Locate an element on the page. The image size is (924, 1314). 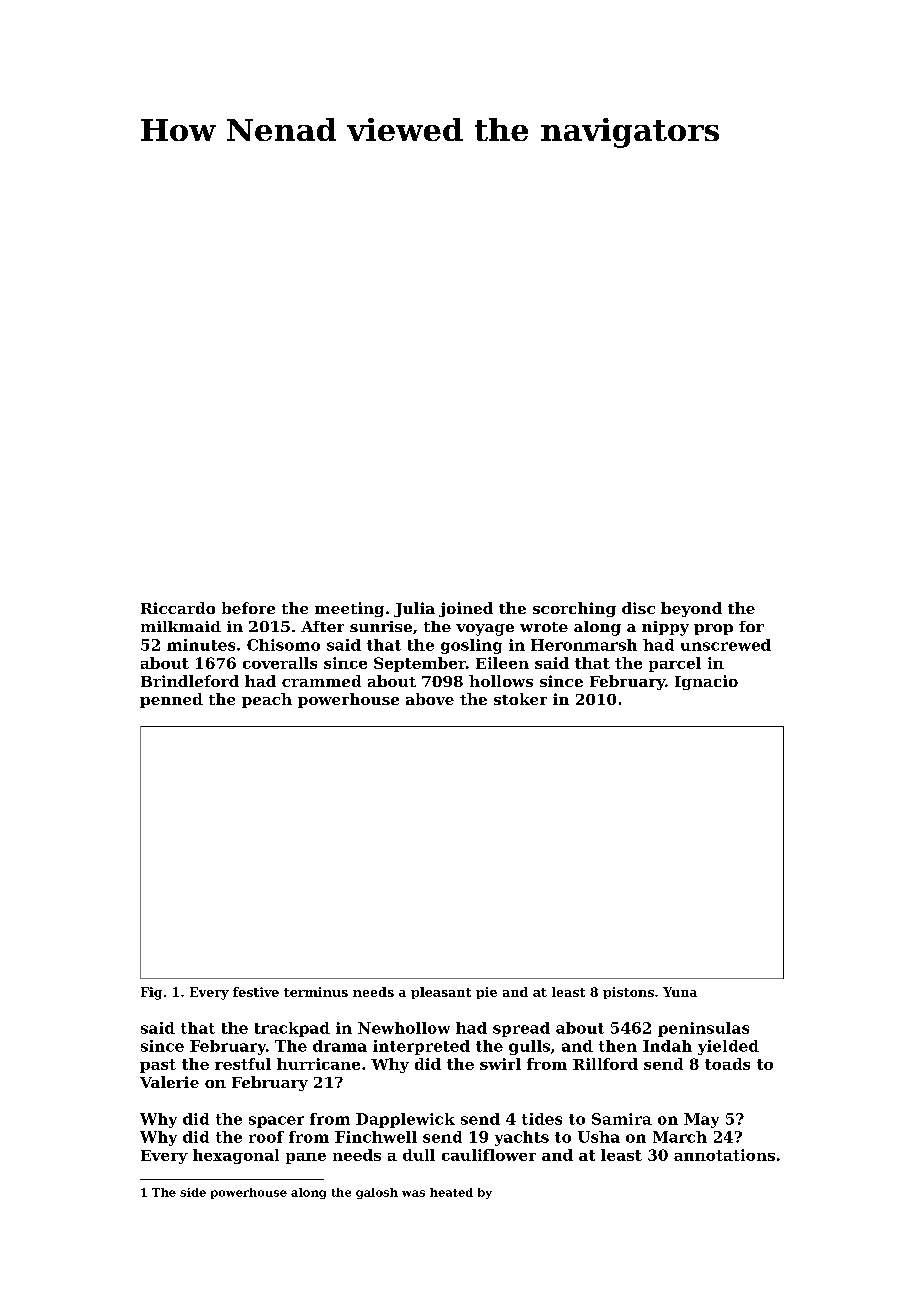
dull is located at coordinates (419, 1155).
